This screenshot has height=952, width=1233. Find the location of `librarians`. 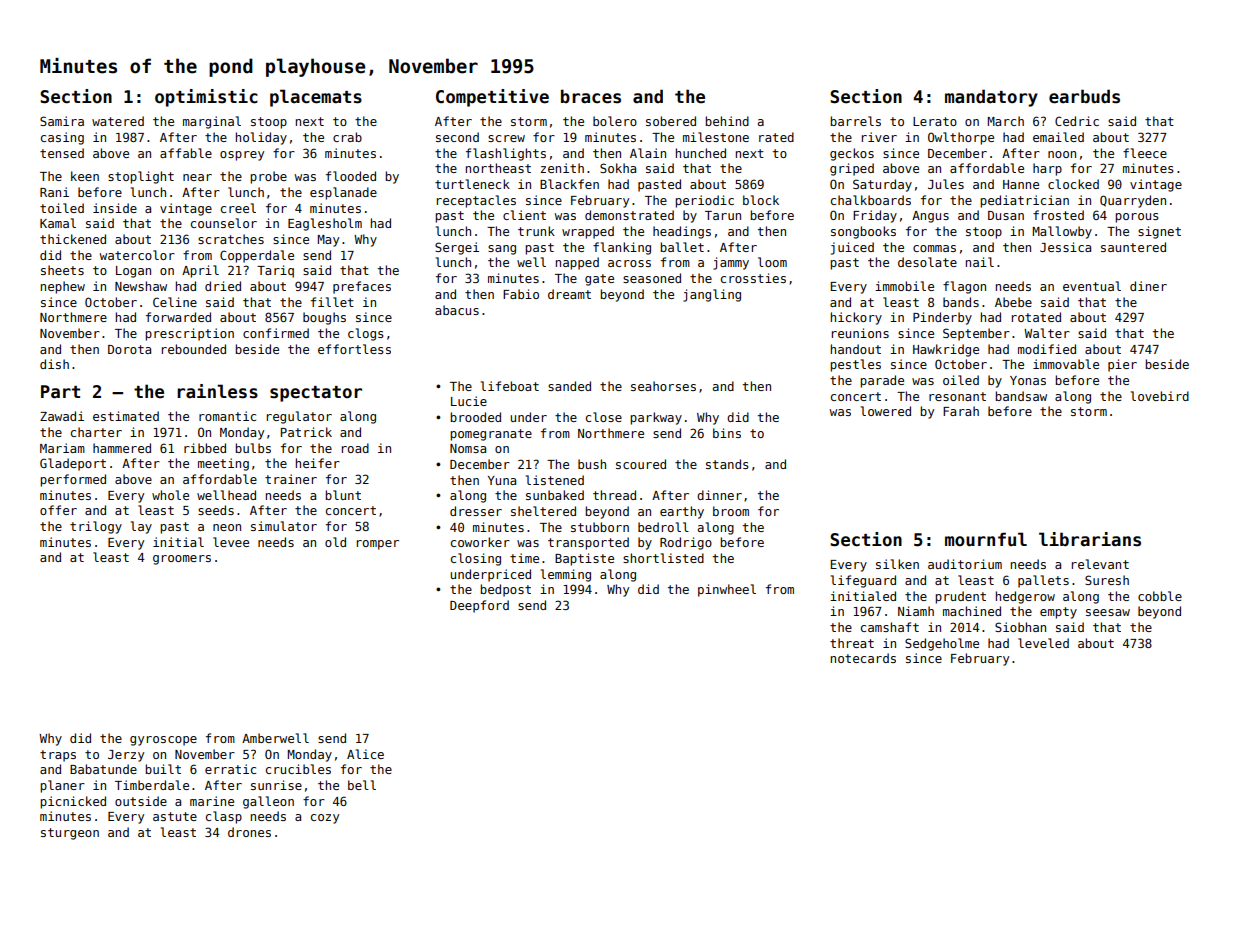

librarians is located at coordinates (1090, 539).
